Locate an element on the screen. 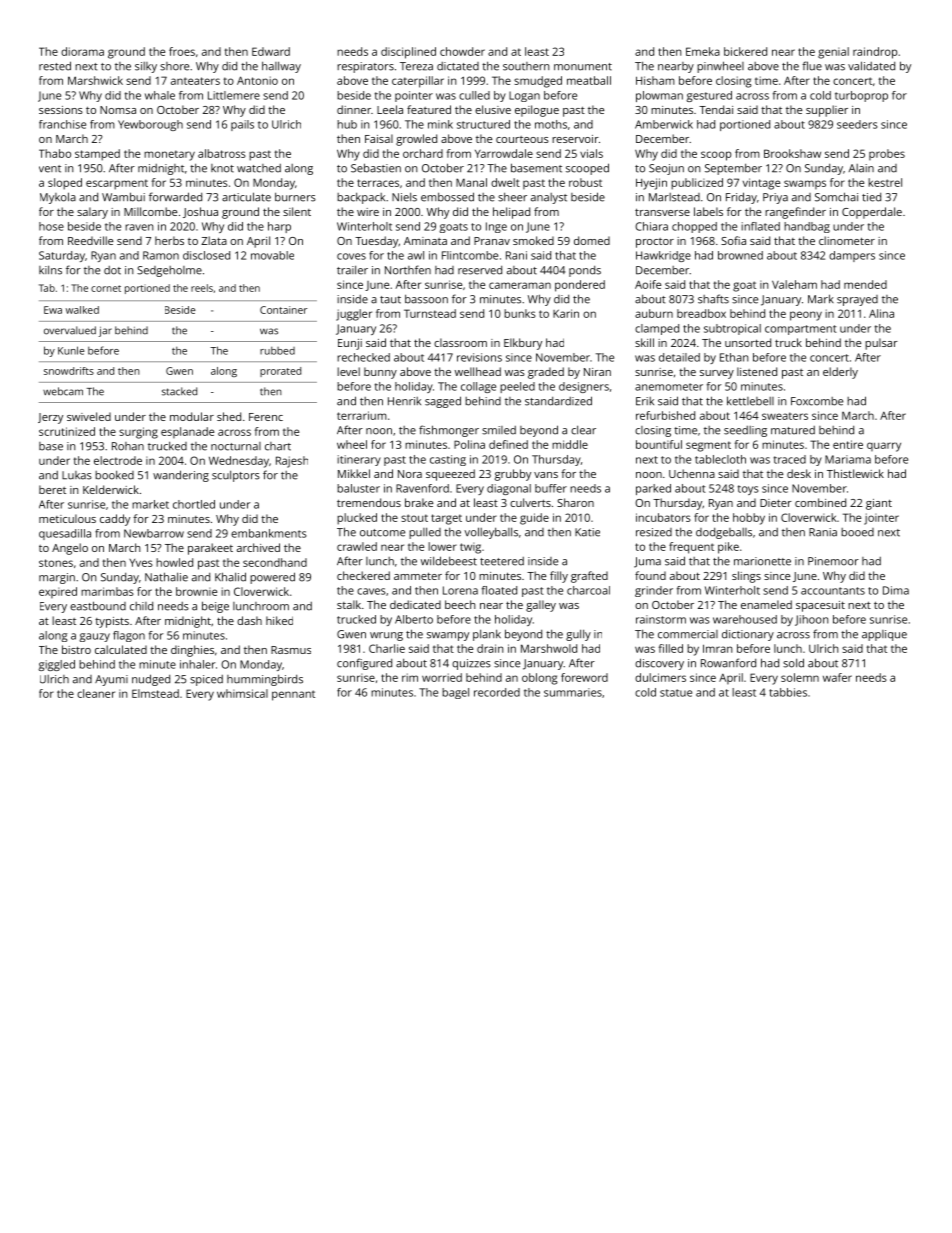 This screenshot has height=1233, width=952. Rohan is located at coordinates (128, 446).
